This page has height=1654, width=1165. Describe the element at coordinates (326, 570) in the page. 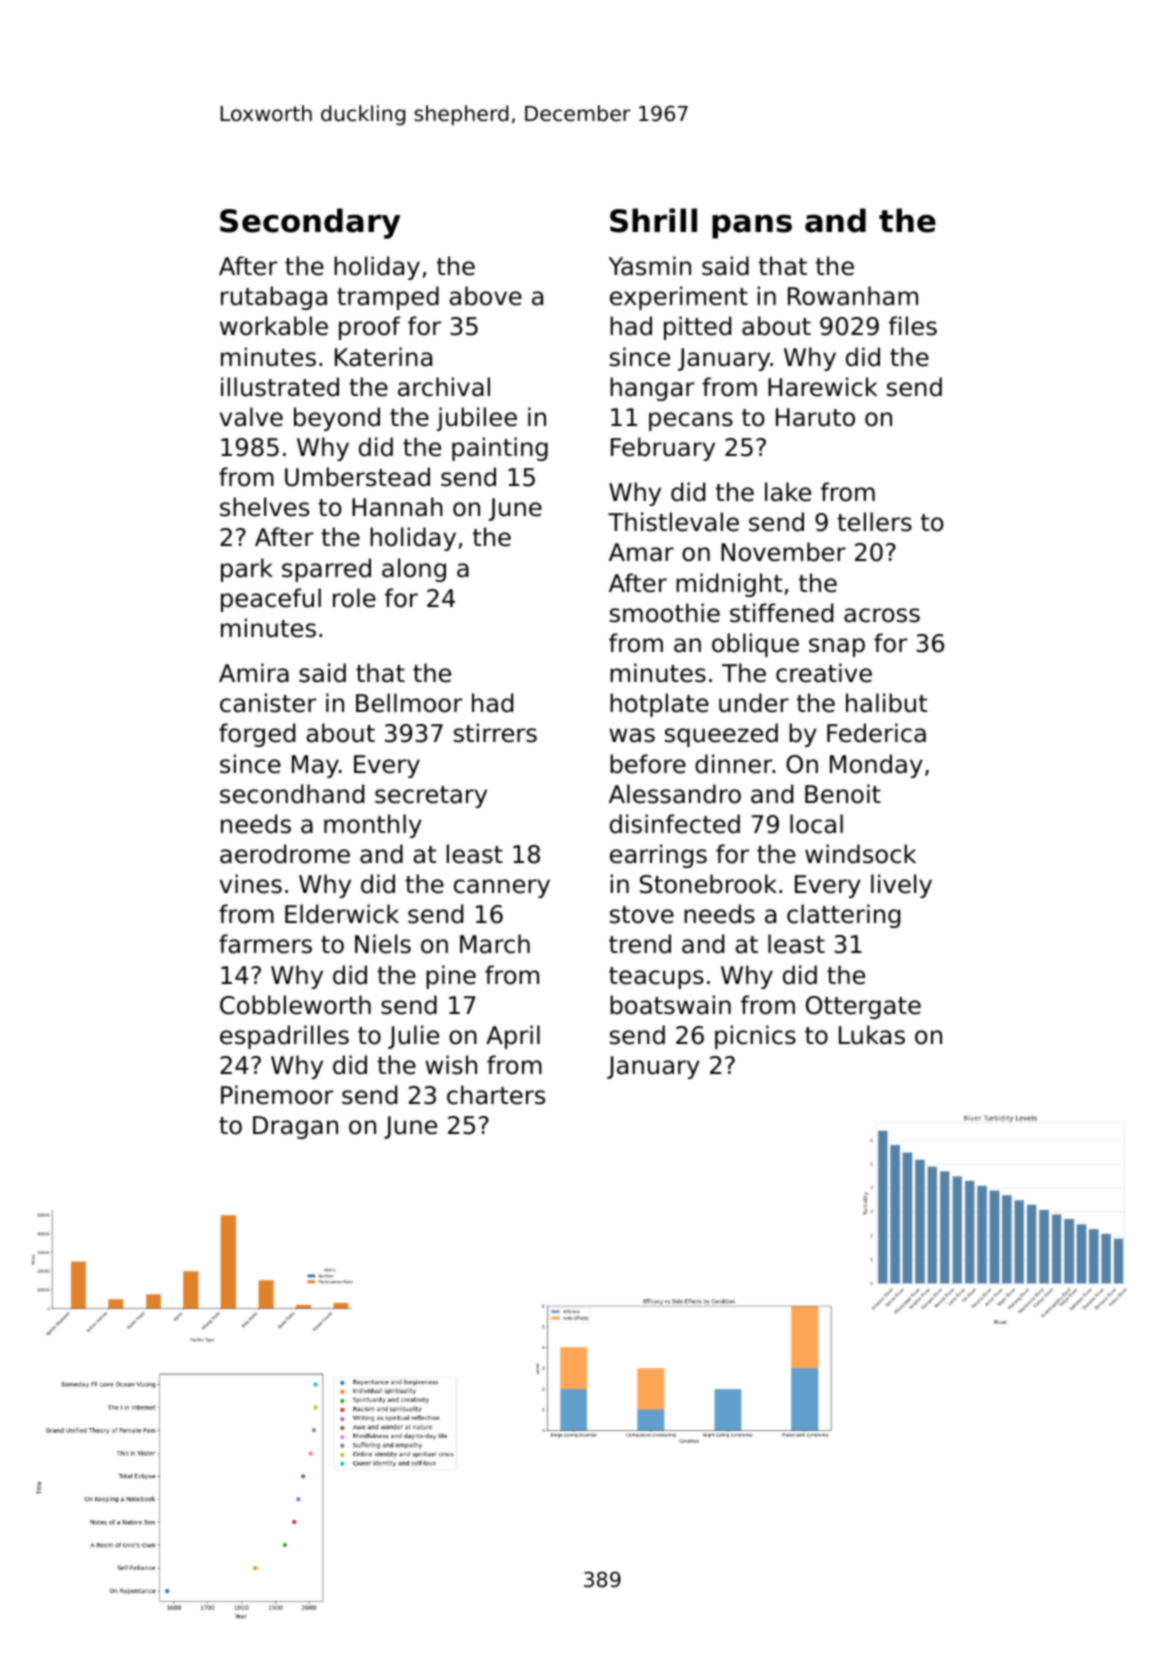

I see `sparred` at that location.
